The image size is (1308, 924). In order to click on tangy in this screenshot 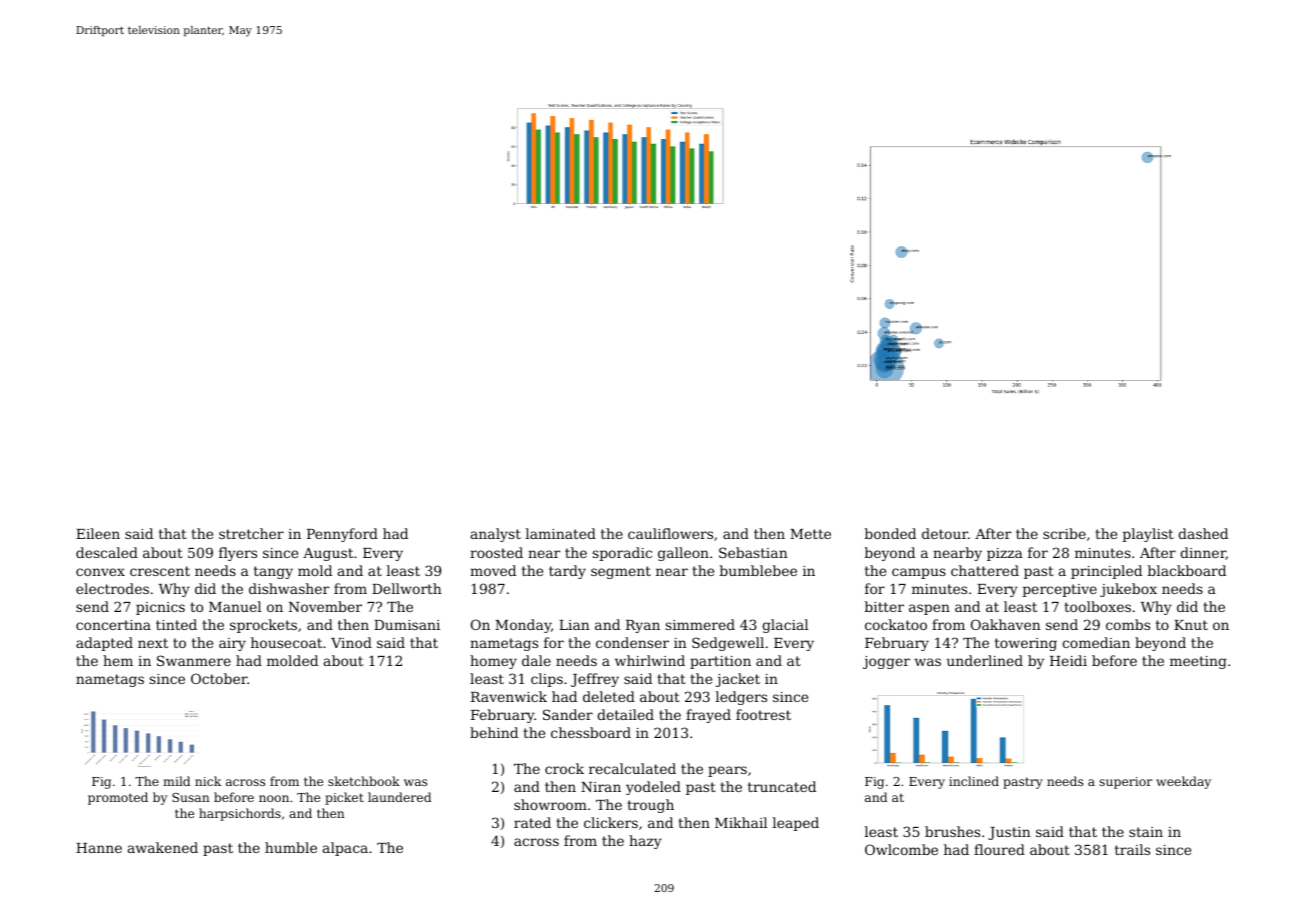, I will do `click(273, 572)`.
